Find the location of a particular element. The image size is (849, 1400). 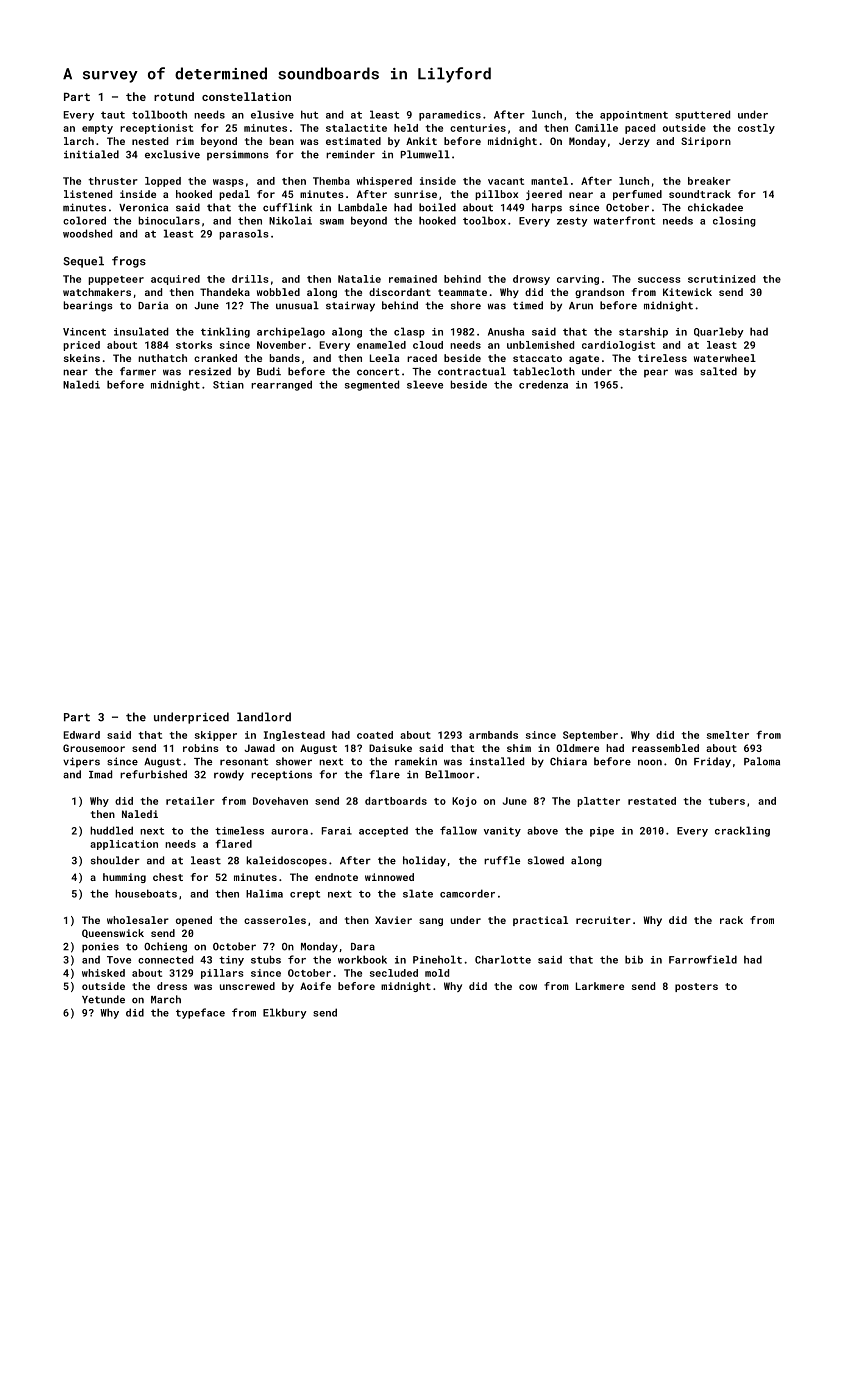

costly is located at coordinates (756, 129).
